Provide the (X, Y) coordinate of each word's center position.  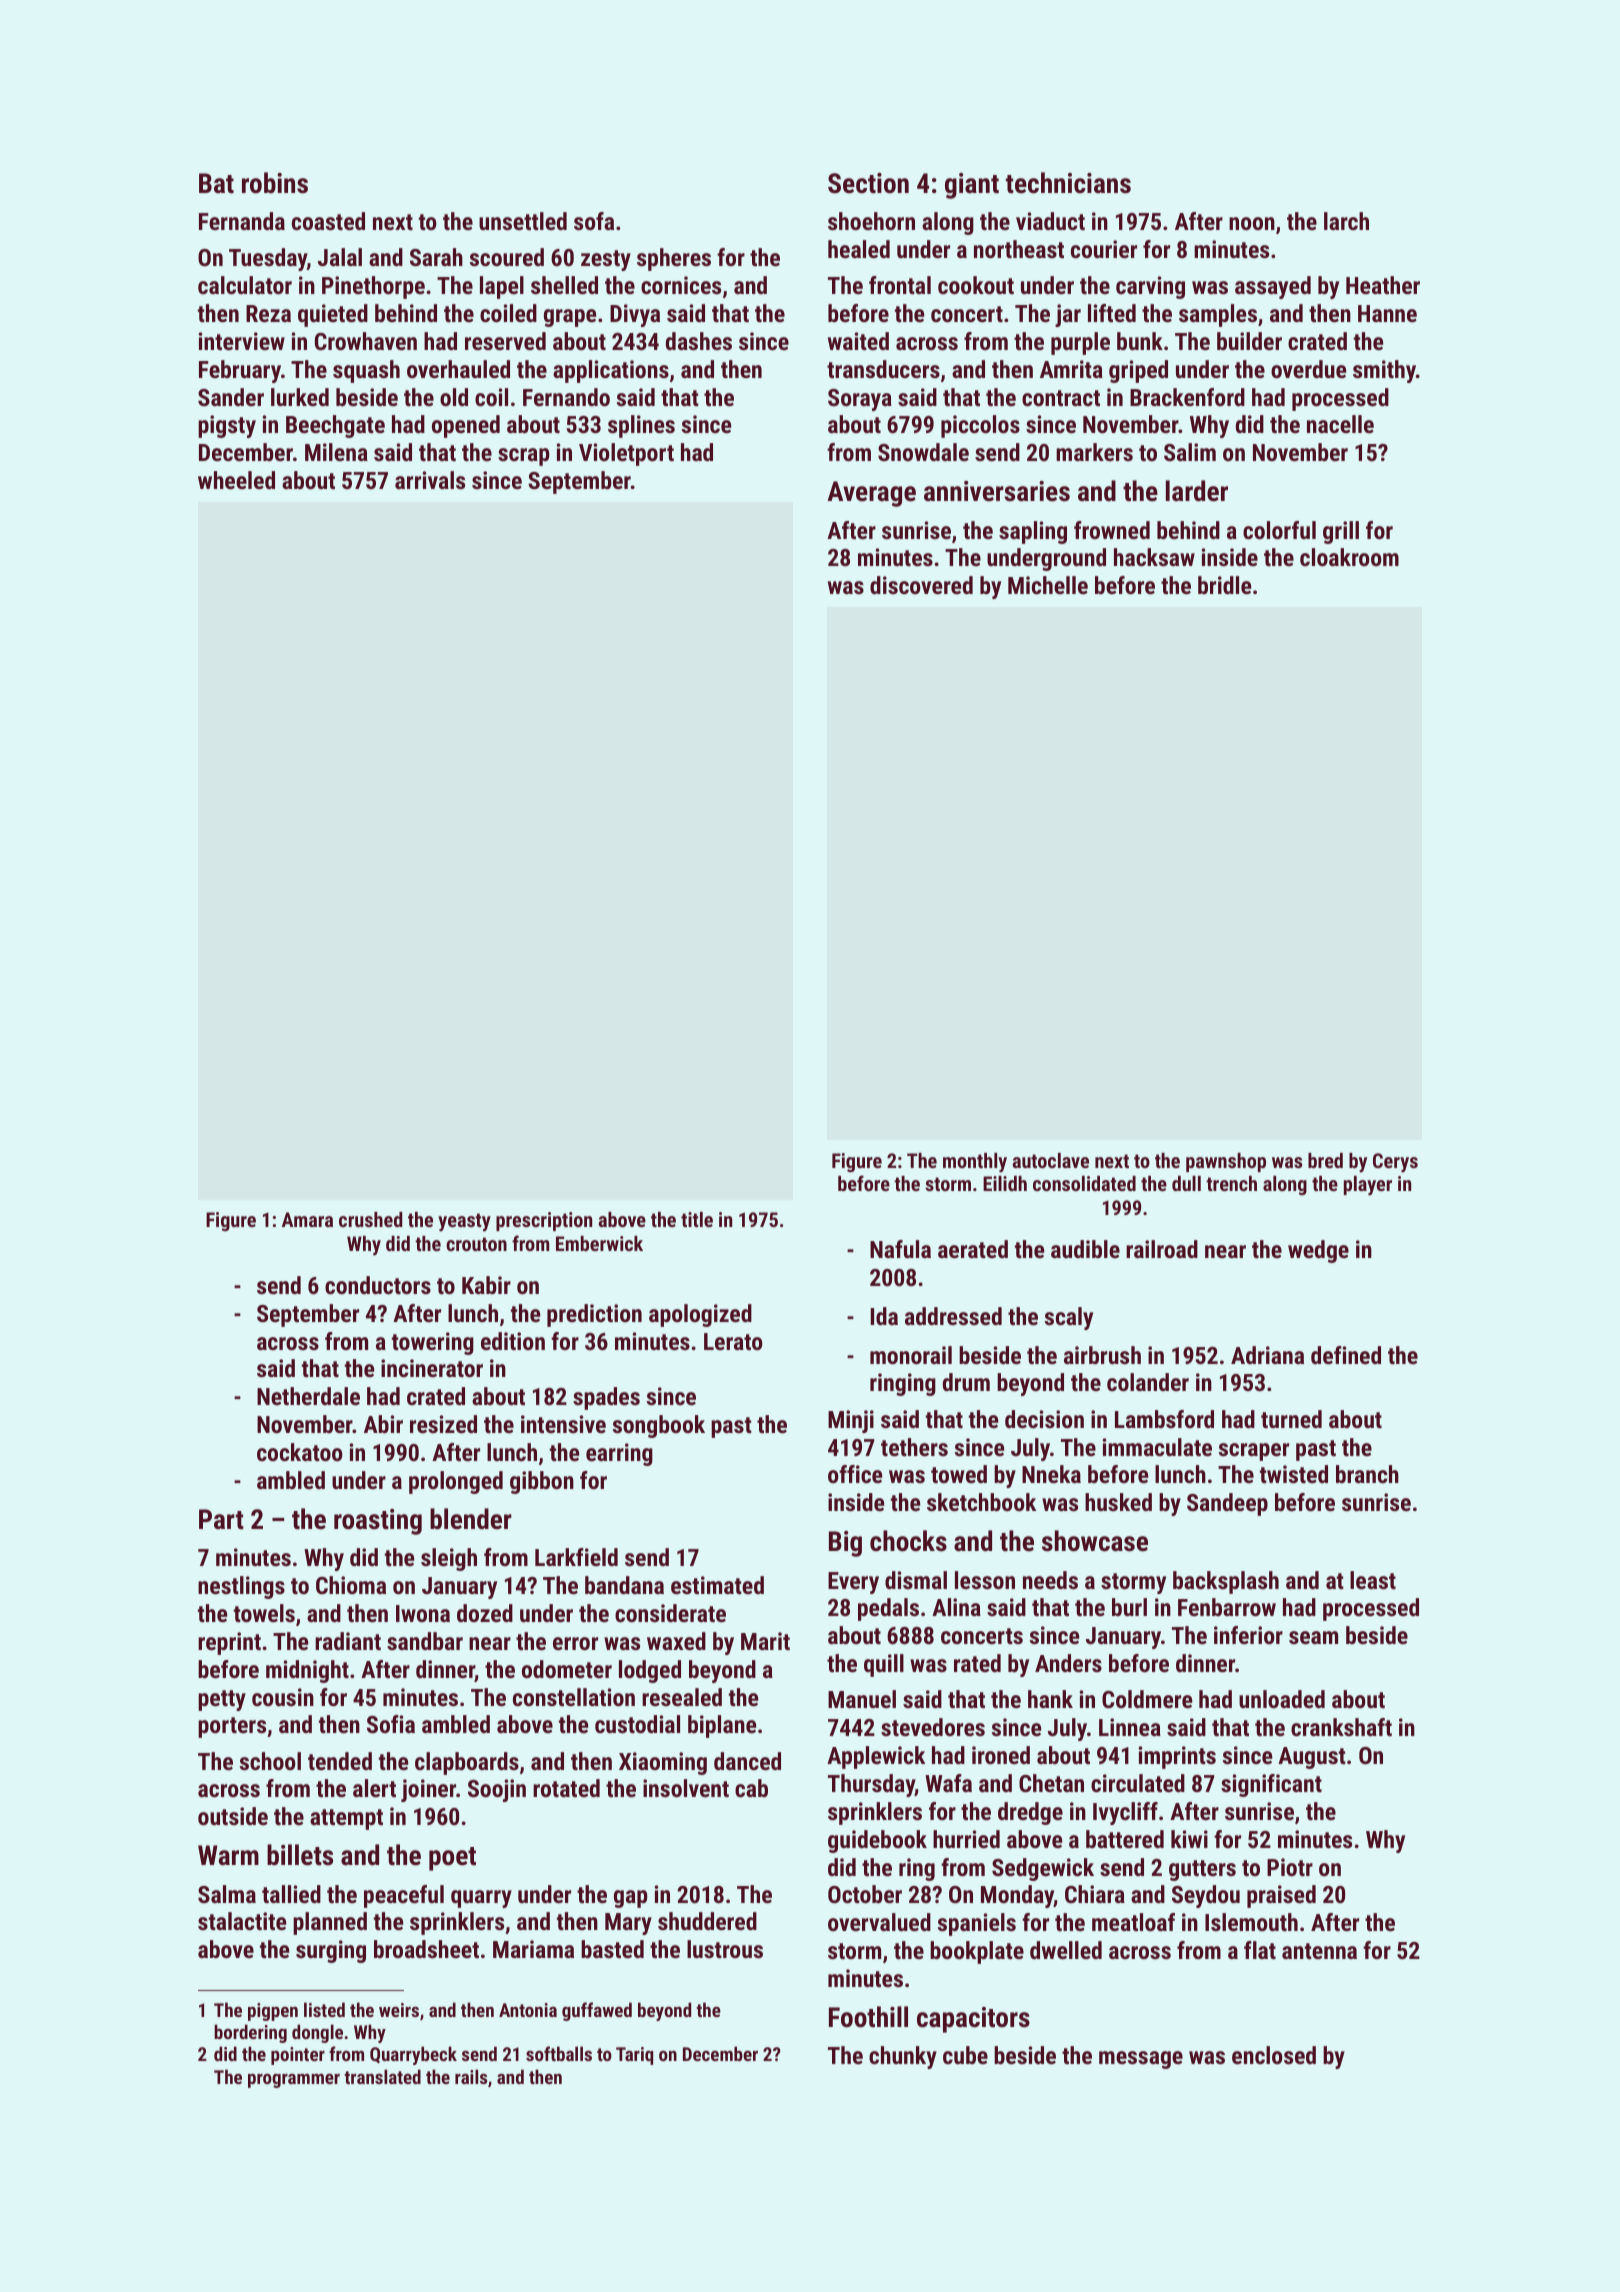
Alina (956, 1607)
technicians (1068, 183)
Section (868, 183)
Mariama (533, 1949)
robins (275, 183)
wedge (1318, 1251)
